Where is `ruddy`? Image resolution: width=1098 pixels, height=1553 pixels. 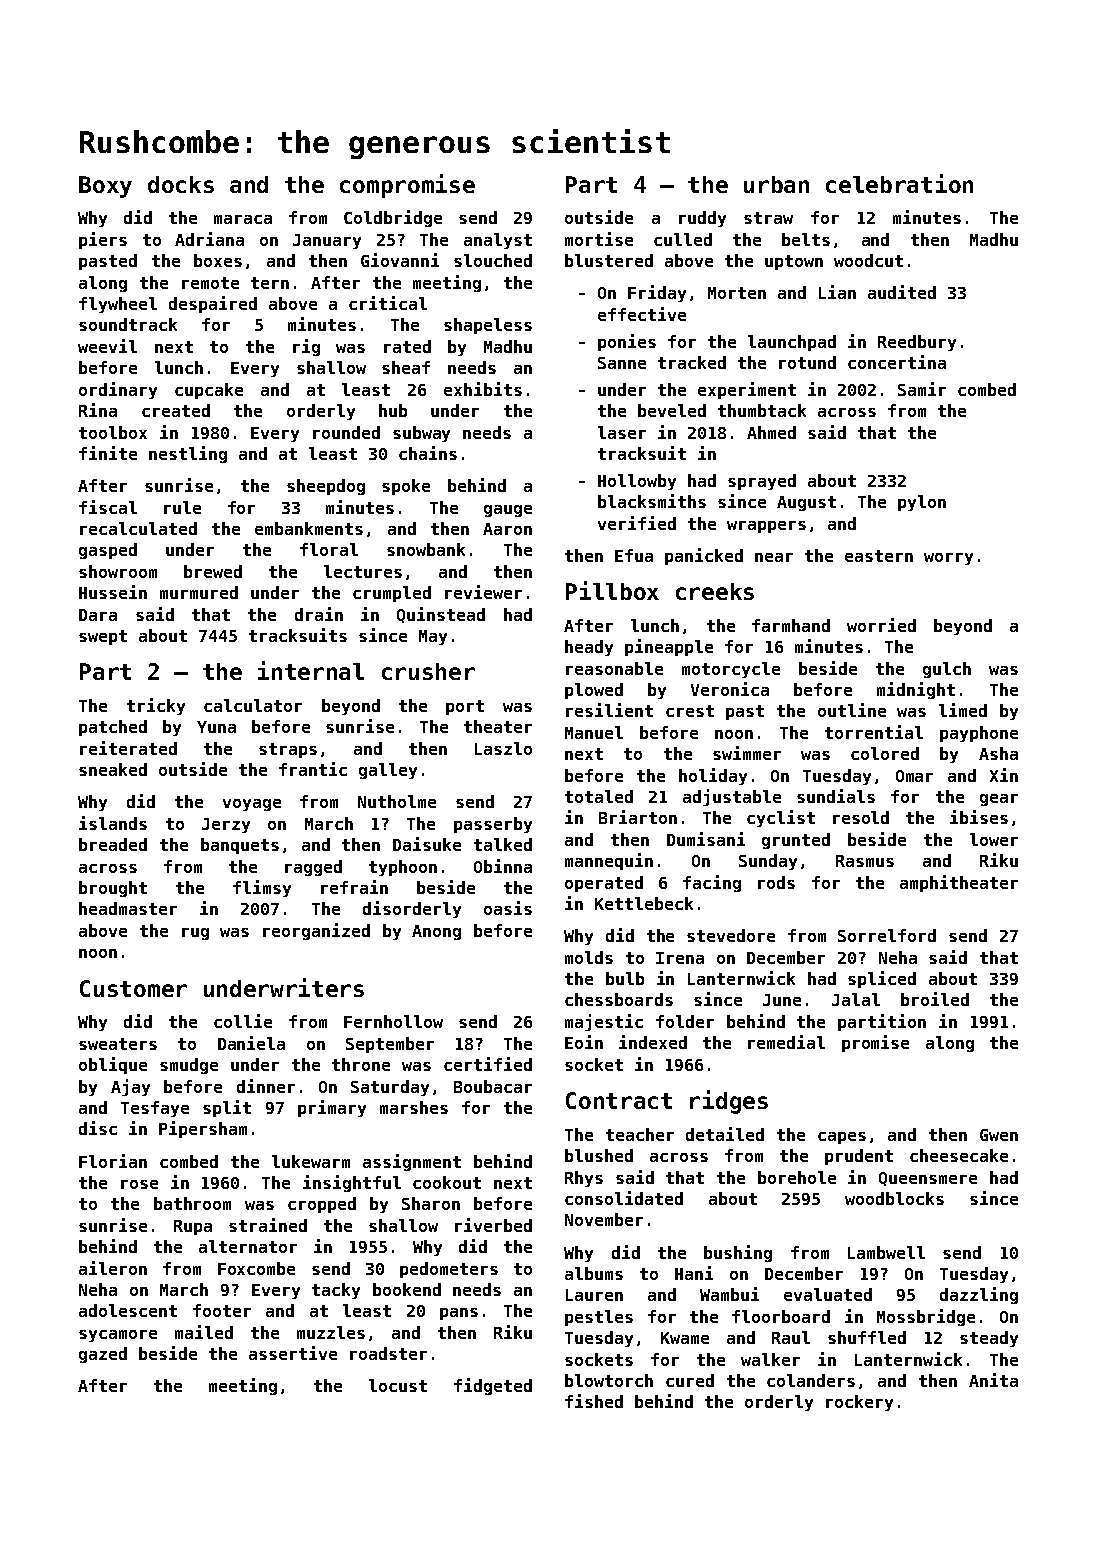
ruddy is located at coordinates (702, 219).
